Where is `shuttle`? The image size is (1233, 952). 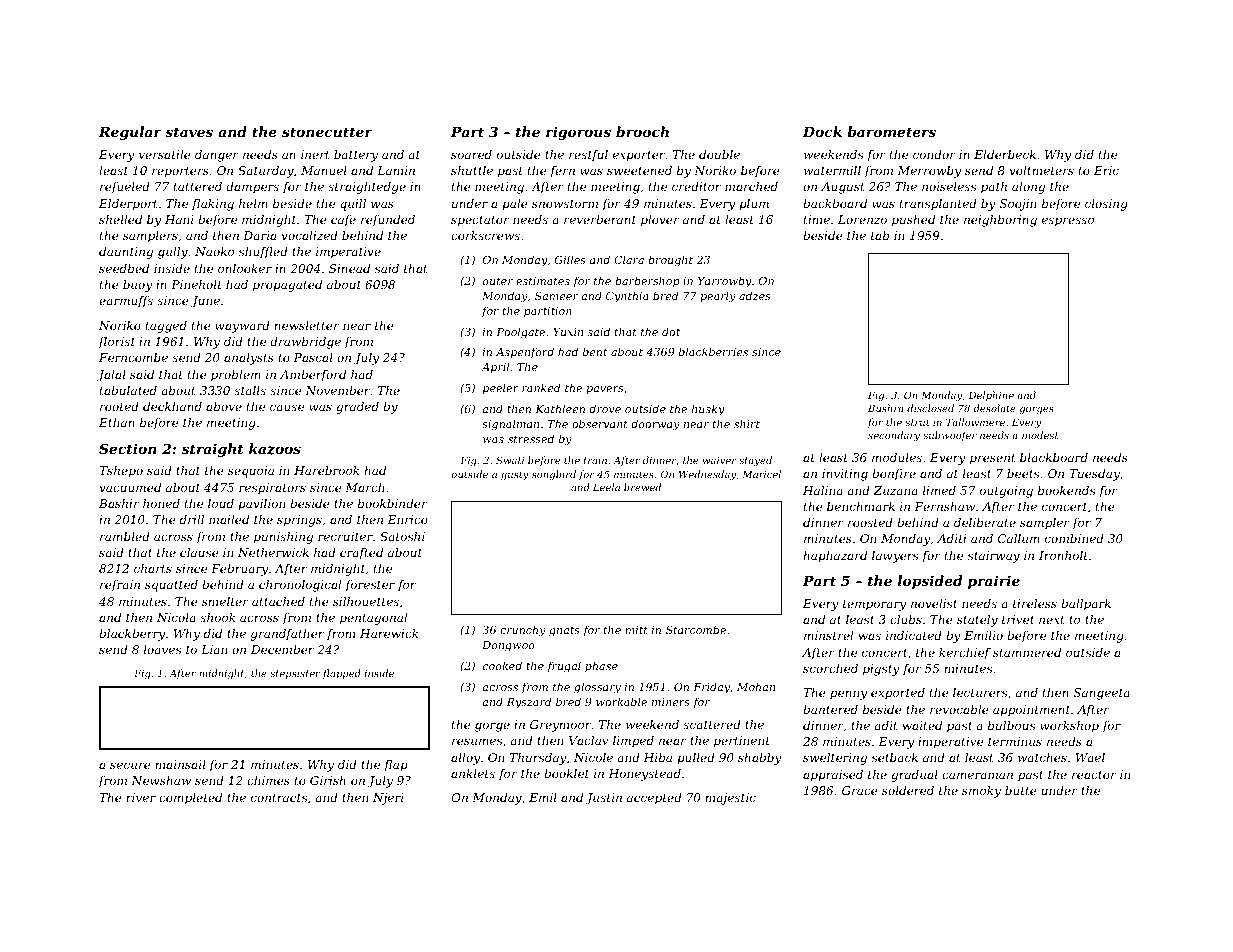
shuttle is located at coordinates (472, 170).
